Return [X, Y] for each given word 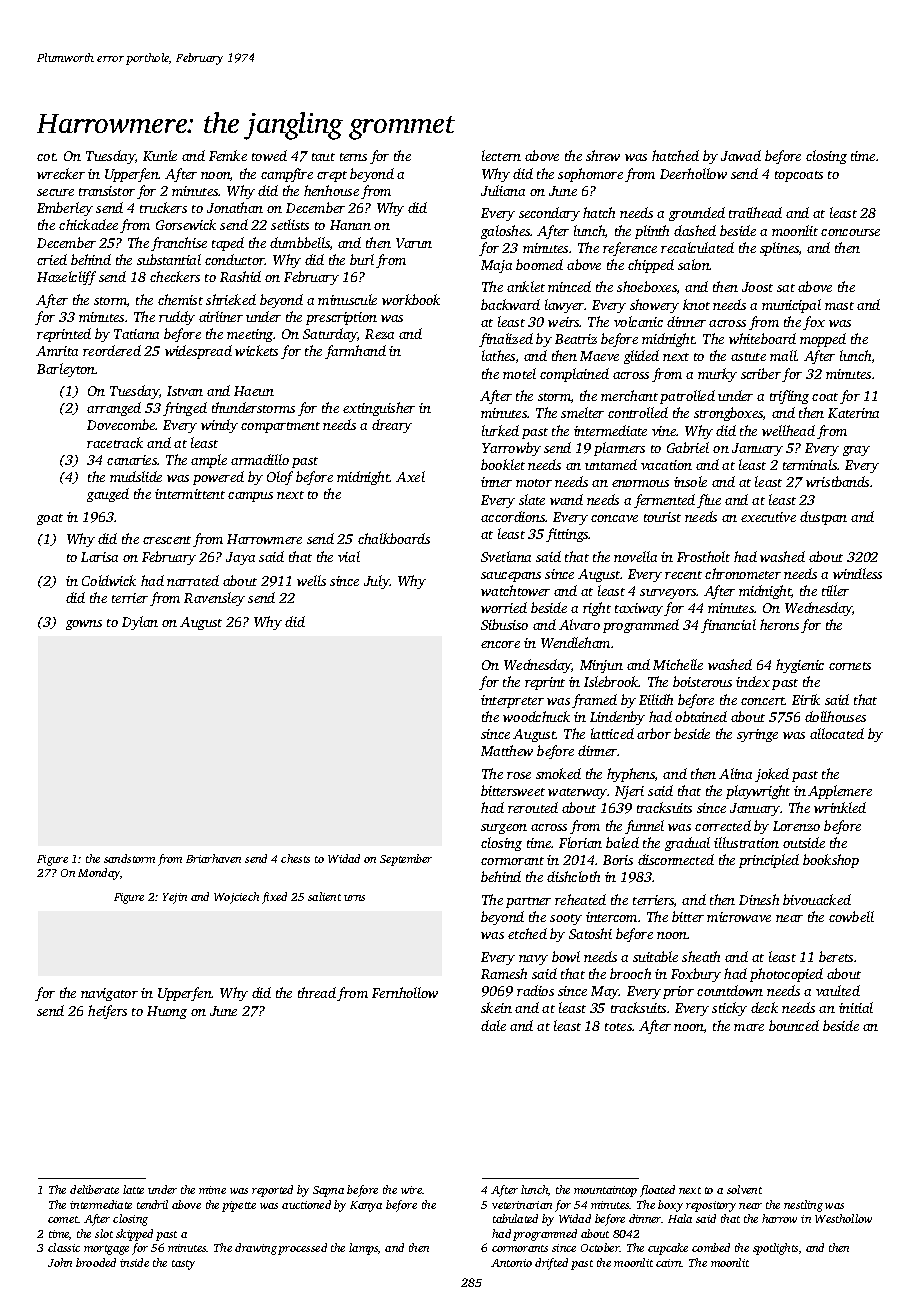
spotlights [775, 1249]
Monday [99, 874]
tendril [152, 1204]
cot [46, 157]
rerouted [533, 807]
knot [696, 304]
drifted [551, 1264]
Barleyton [66, 370]
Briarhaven [213, 858]
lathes [498, 355]
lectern [501, 155]
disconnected [676, 859]
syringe [757, 735]
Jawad [741, 155]
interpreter [512, 701]
